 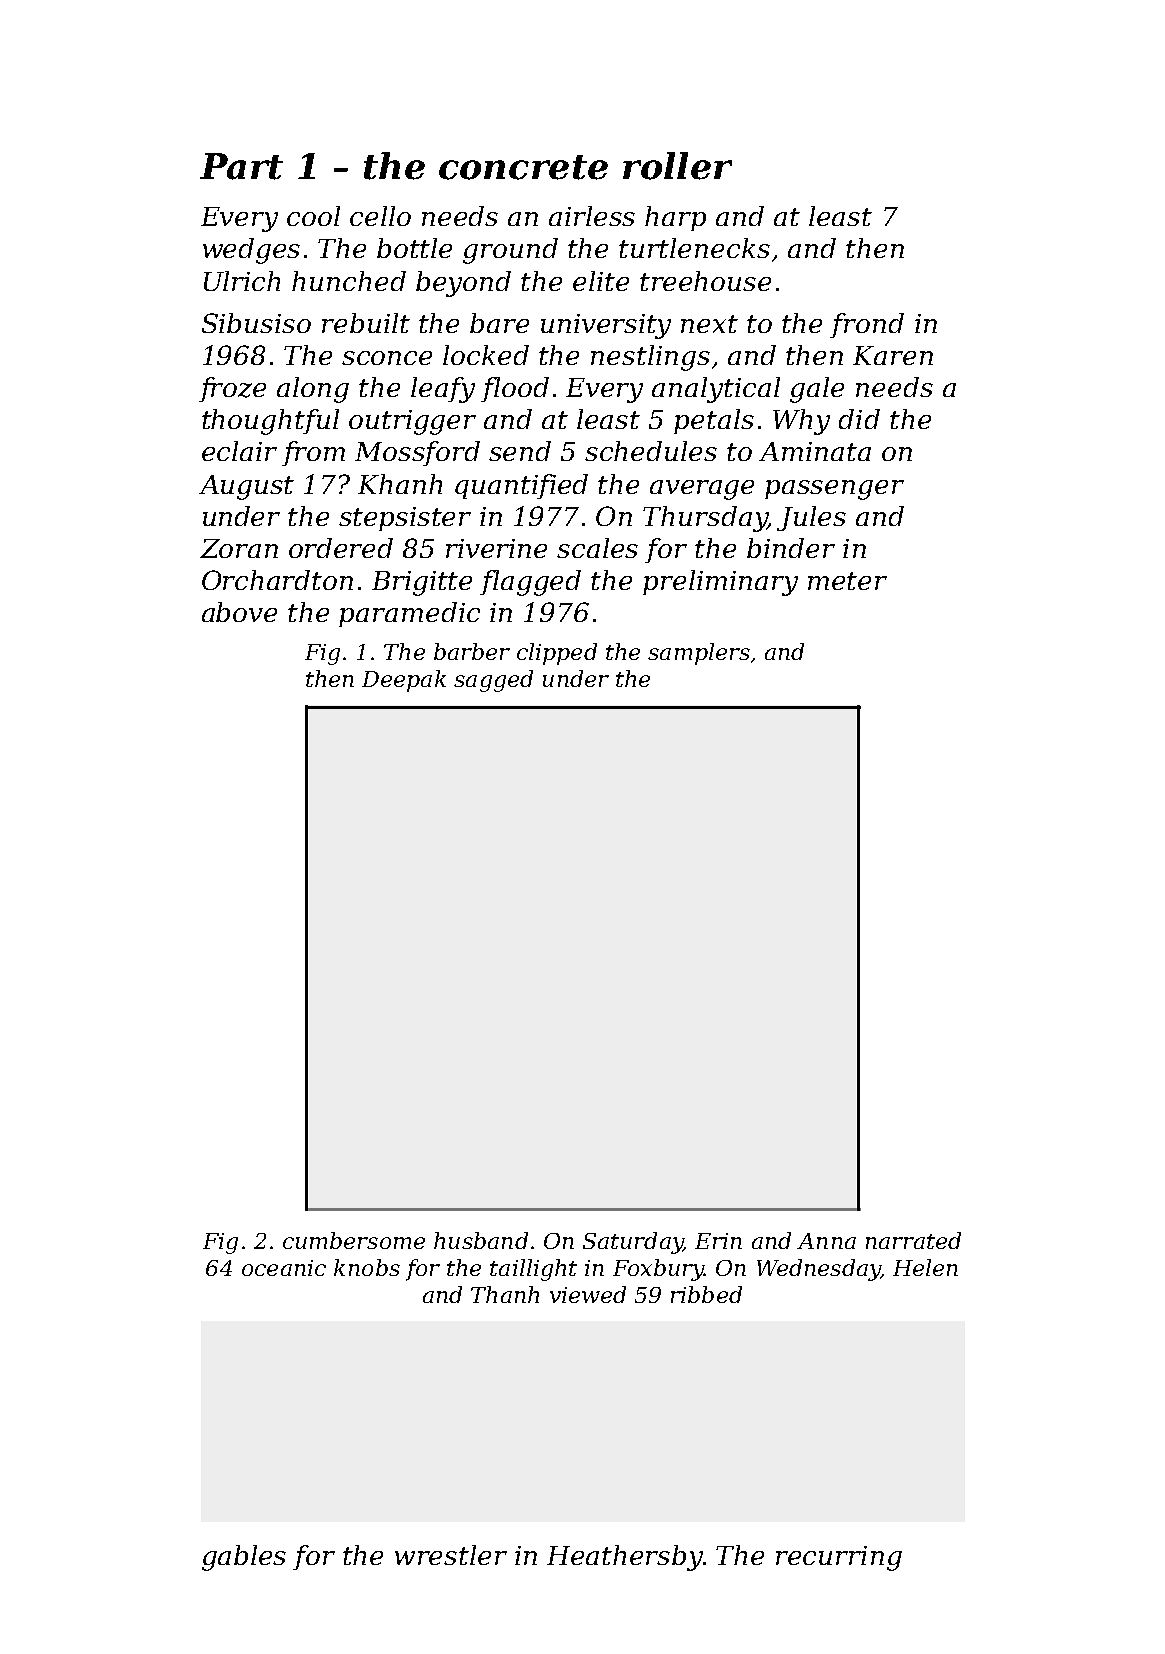 I want to click on cumbersome, so click(x=354, y=1240).
